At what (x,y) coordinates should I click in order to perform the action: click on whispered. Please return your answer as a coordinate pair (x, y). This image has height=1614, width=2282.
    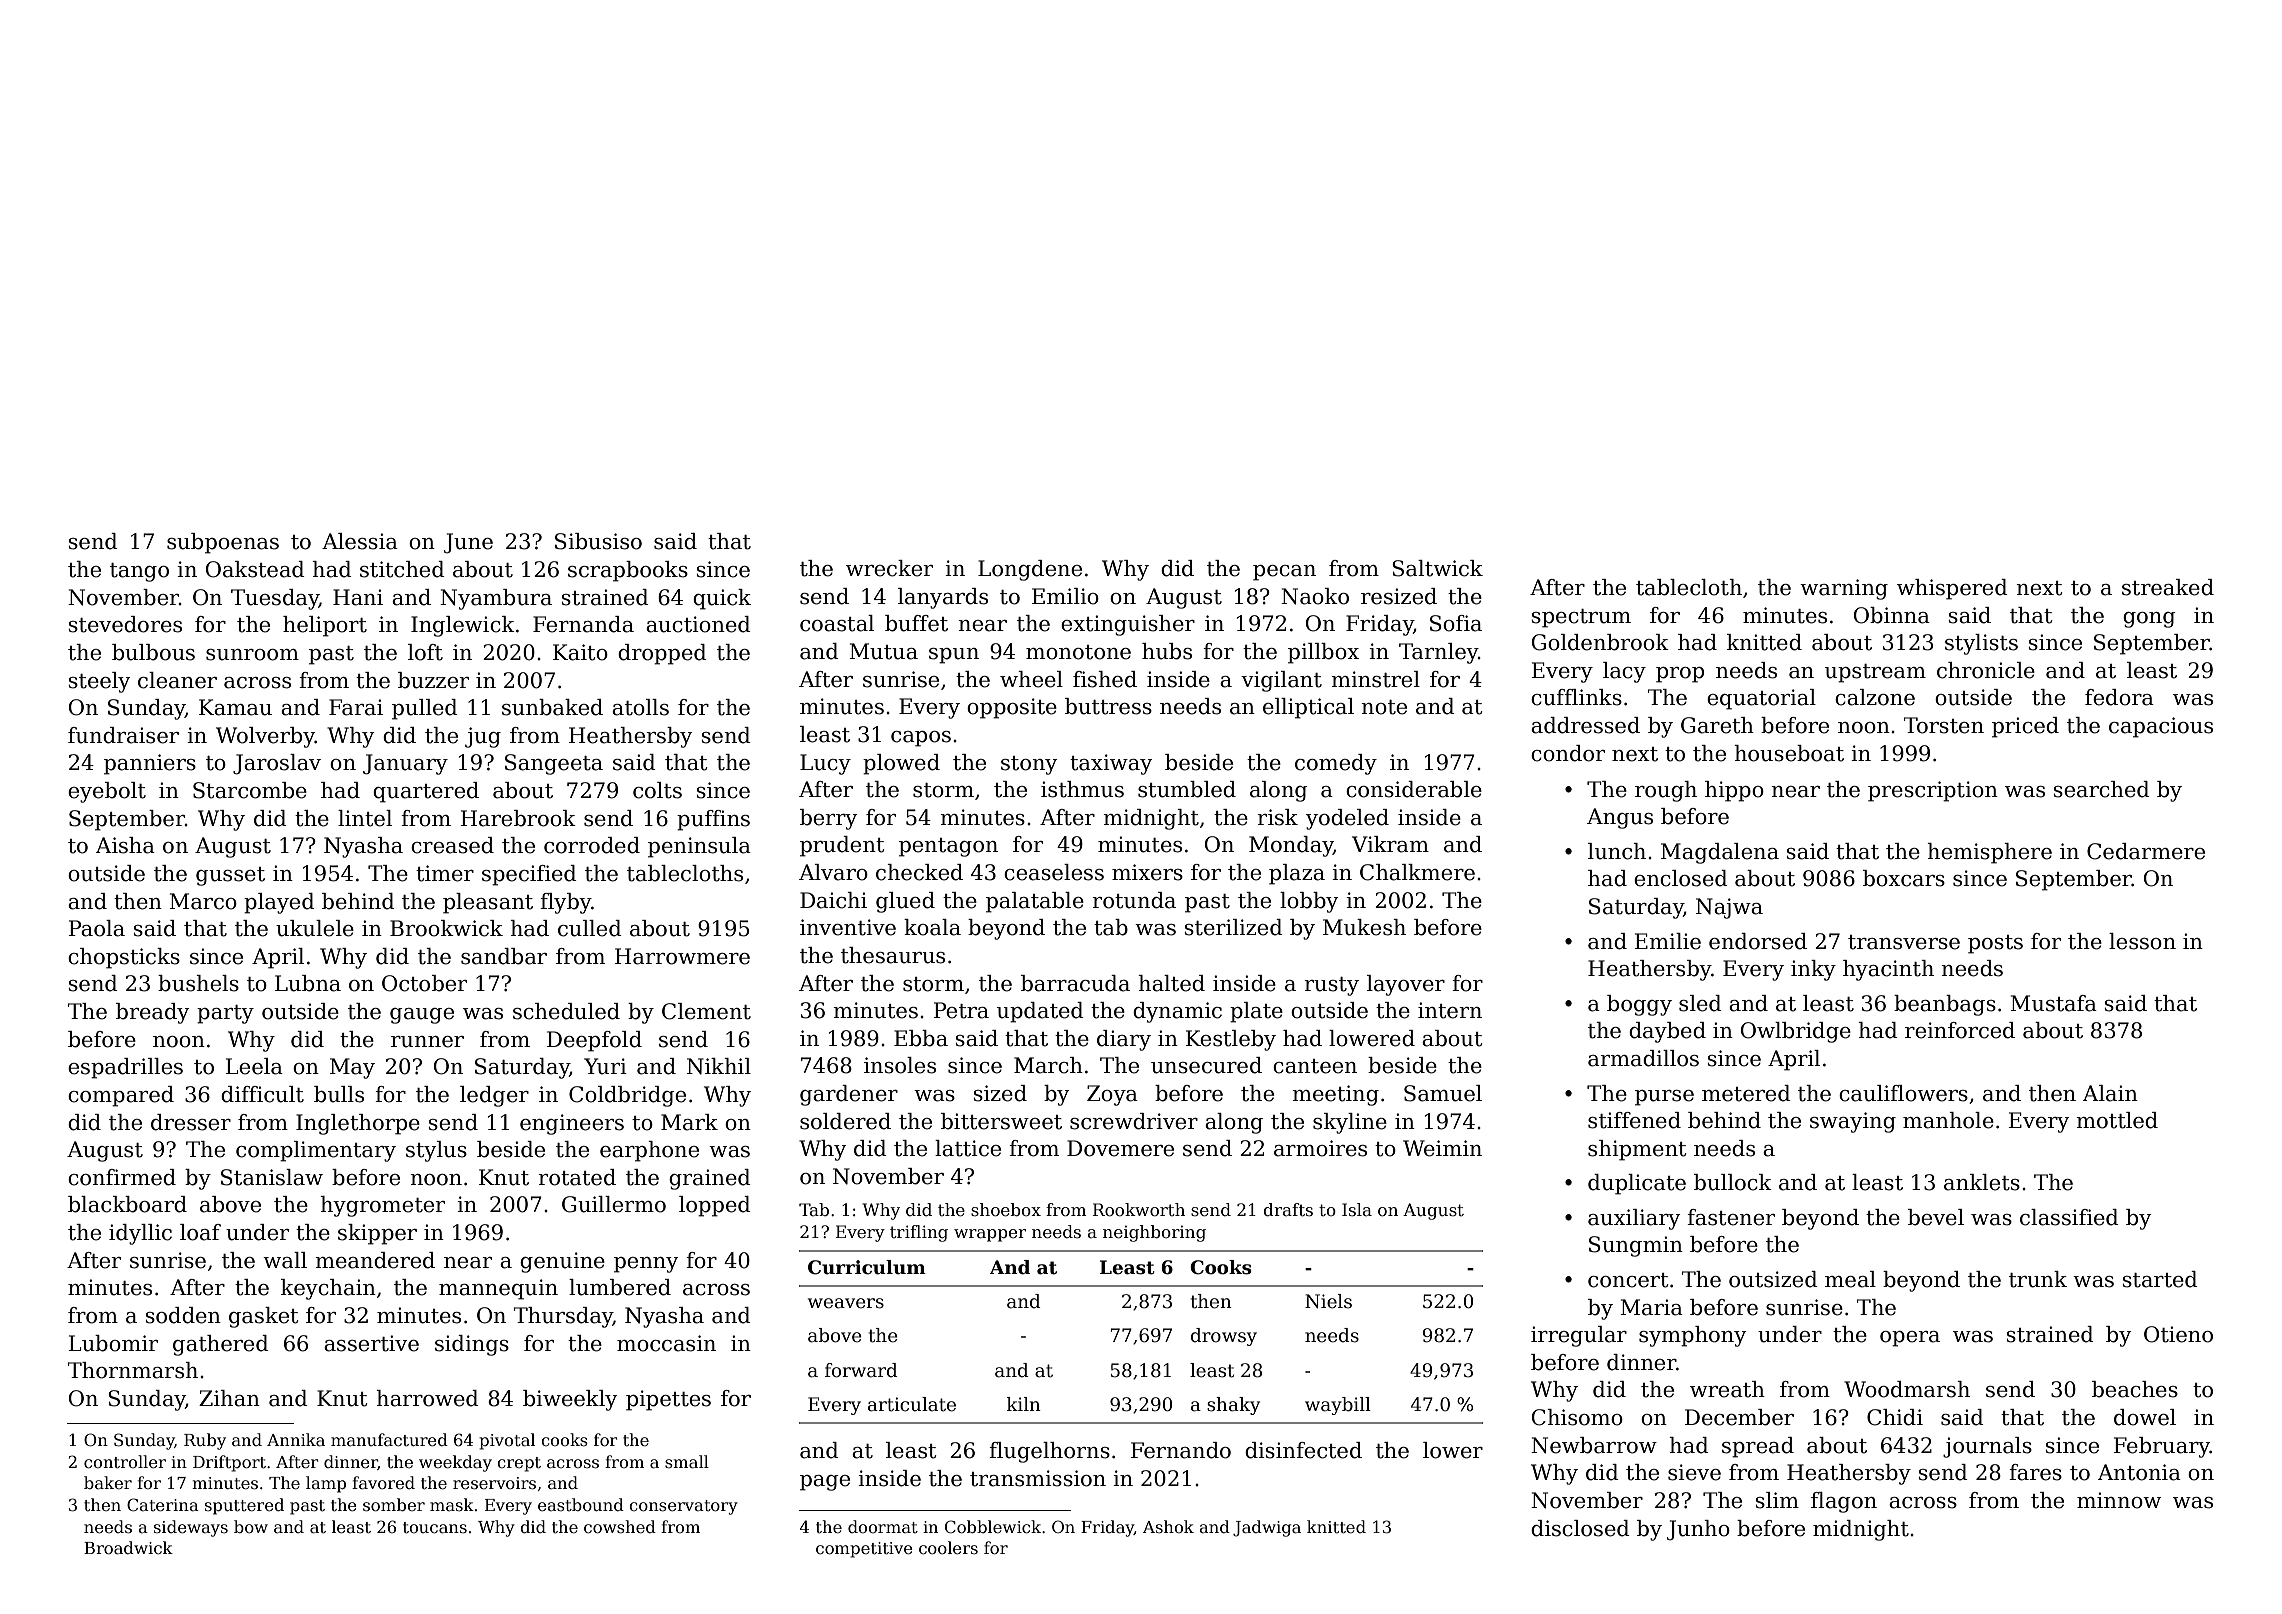
    Looking at the image, I should click on (1952, 589).
